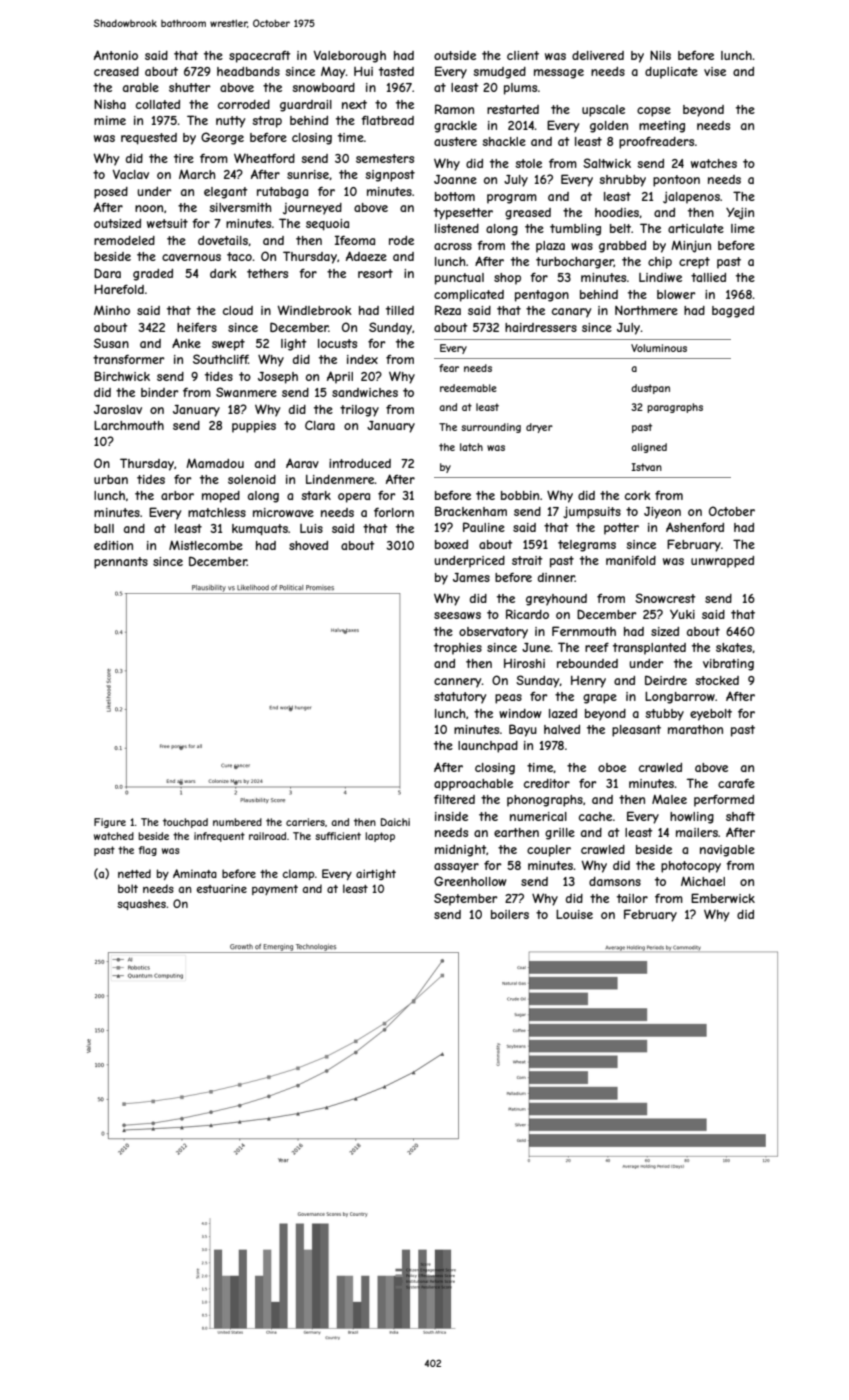 Image resolution: width=849 pixels, height=1400 pixels. I want to click on arbor, so click(177, 495).
